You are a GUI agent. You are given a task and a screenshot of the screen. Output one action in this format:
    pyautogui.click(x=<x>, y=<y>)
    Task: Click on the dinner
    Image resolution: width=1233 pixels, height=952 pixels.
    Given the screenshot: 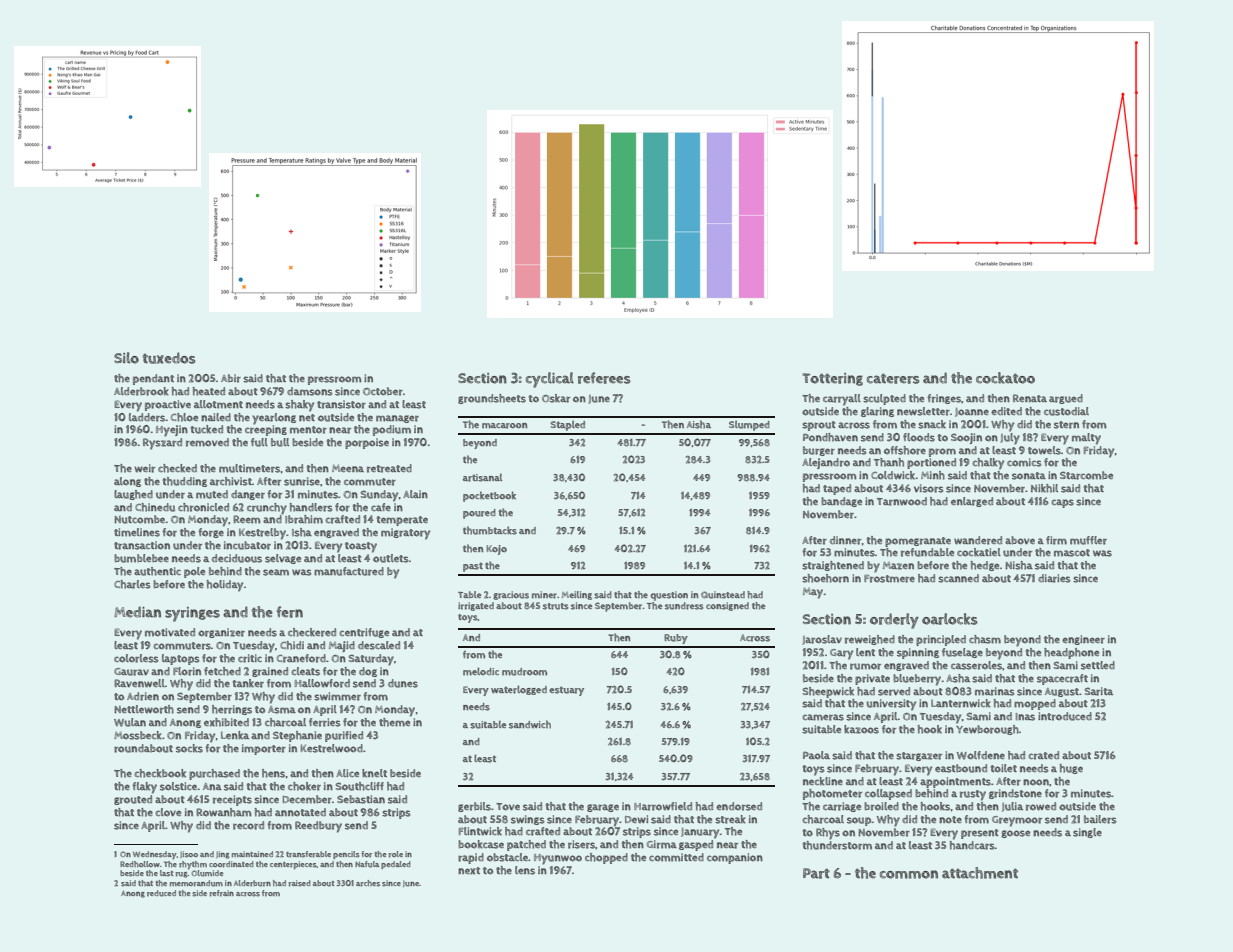 What is the action you would take?
    pyautogui.click(x=845, y=540)
